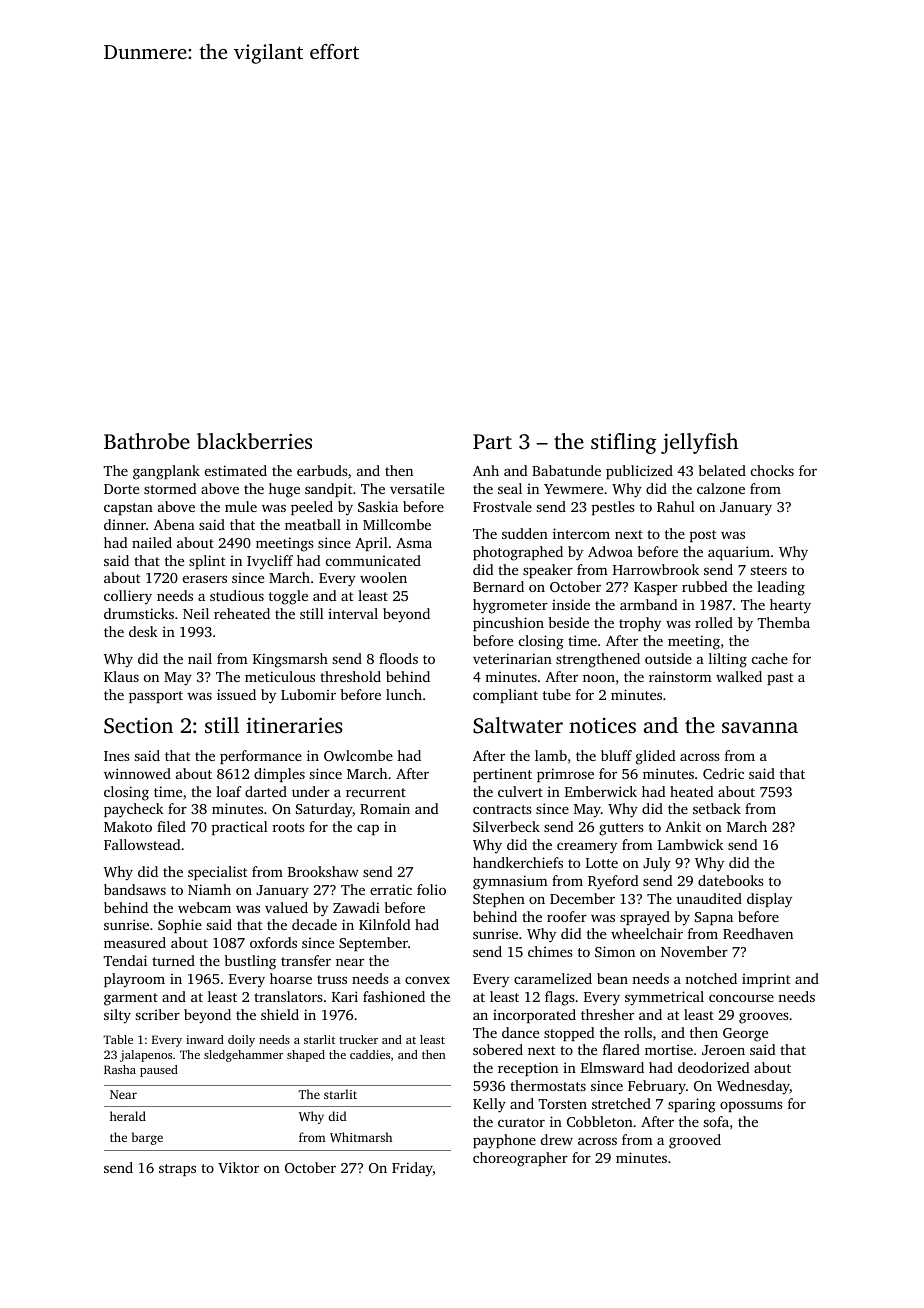  Describe the element at coordinates (520, 1159) in the screenshot. I see `choreographer` at that location.
